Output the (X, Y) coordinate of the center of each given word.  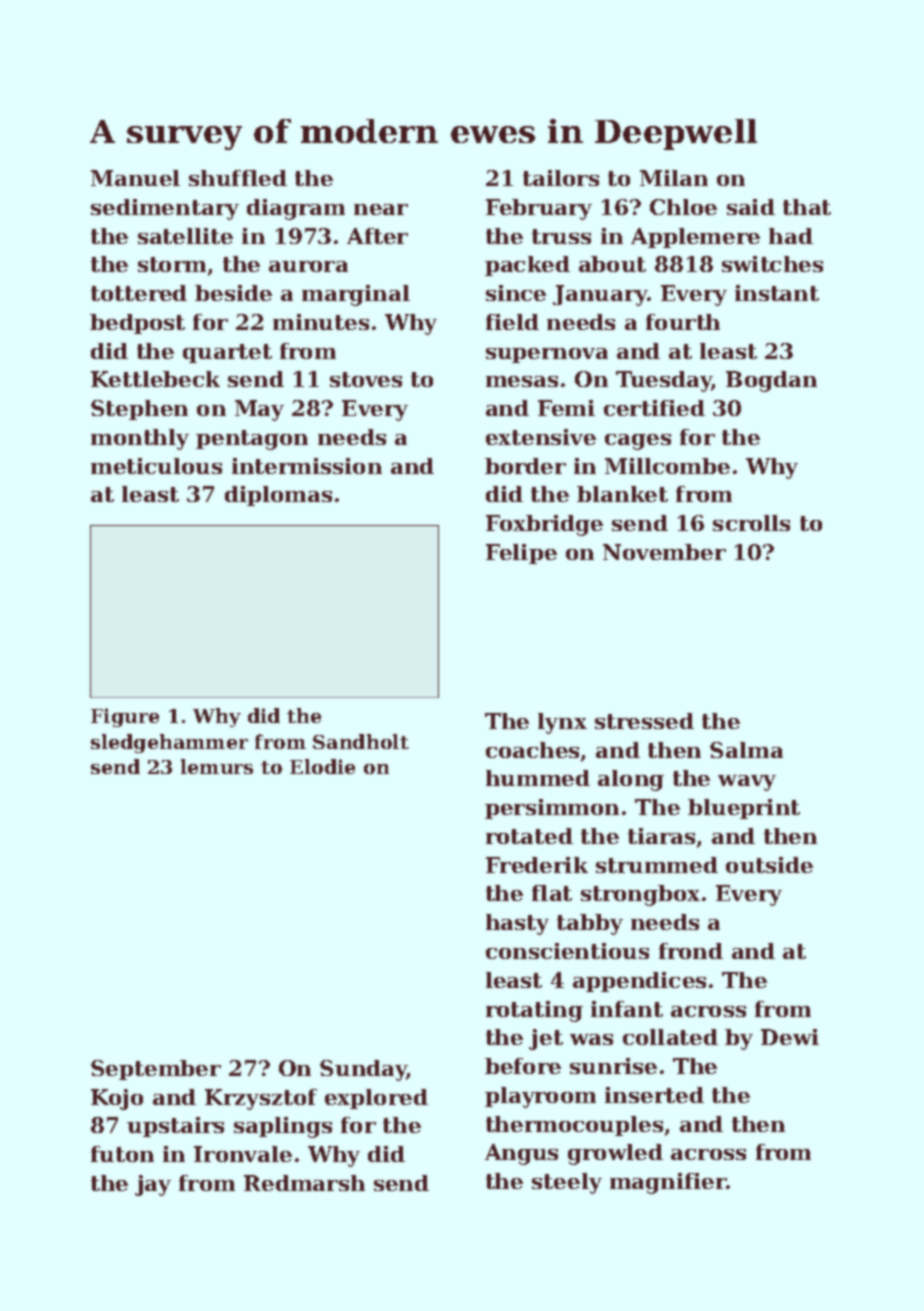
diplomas (278, 496)
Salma (746, 750)
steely (567, 1183)
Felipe (521, 554)
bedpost (137, 324)
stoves (366, 379)
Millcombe (667, 466)
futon (122, 1154)
